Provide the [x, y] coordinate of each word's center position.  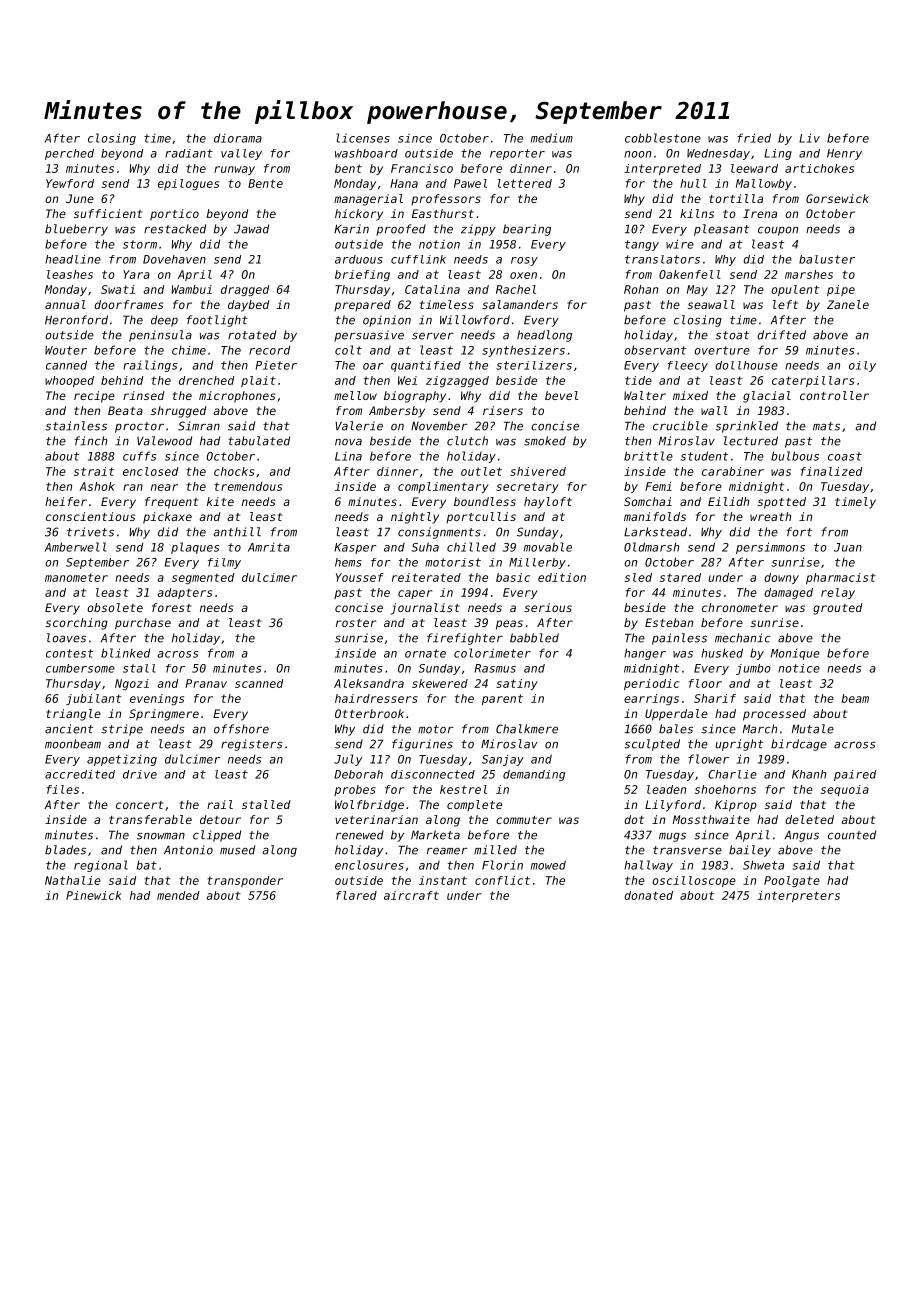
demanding [534, 775]
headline [73, 259]
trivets [90, 532]
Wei [407, 380]
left [785, 304]
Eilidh [728, 501]
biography [415, 397]
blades [65, 850]
